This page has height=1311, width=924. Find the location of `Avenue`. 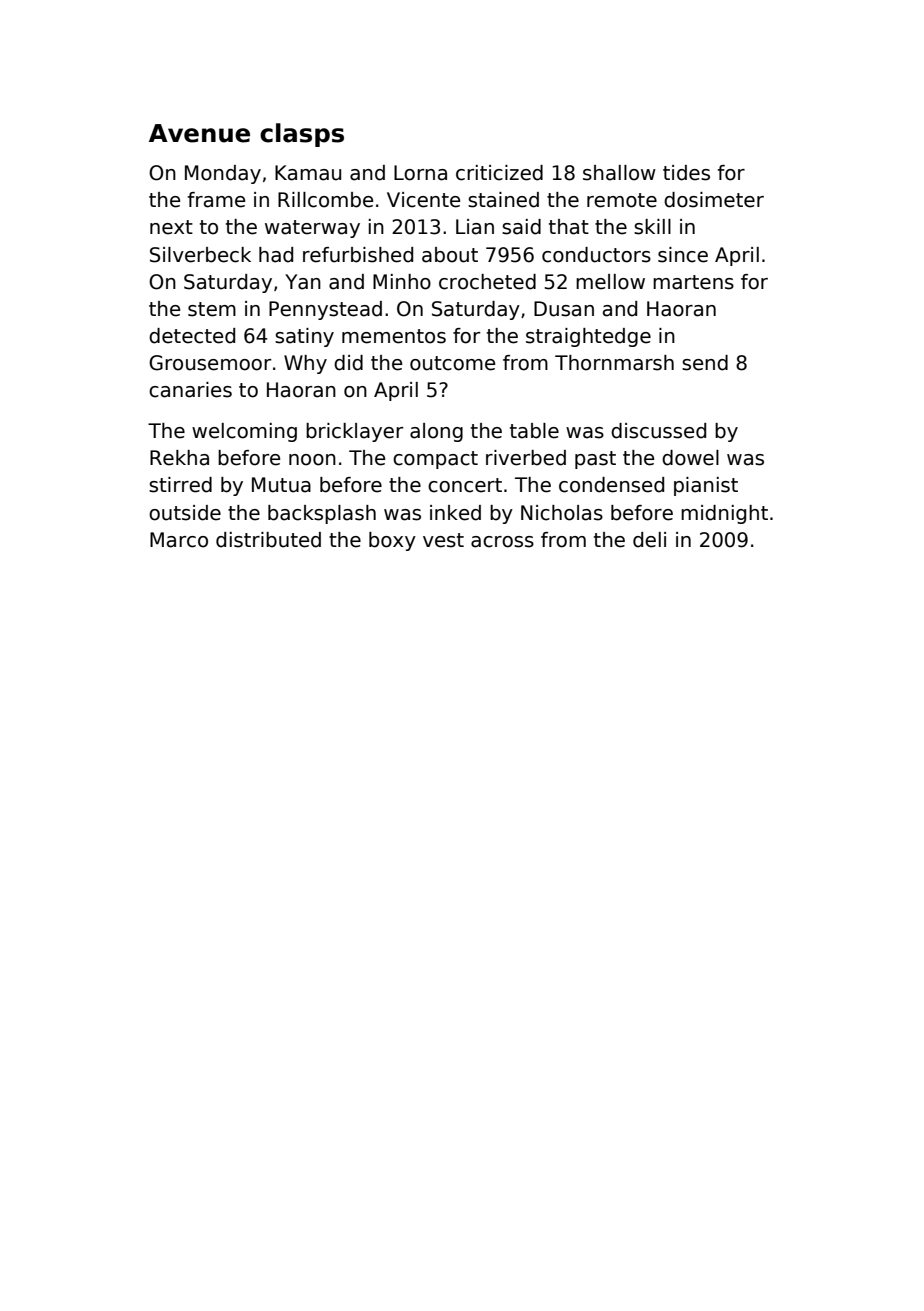

Avenue is located at coordinates (199, 133).
